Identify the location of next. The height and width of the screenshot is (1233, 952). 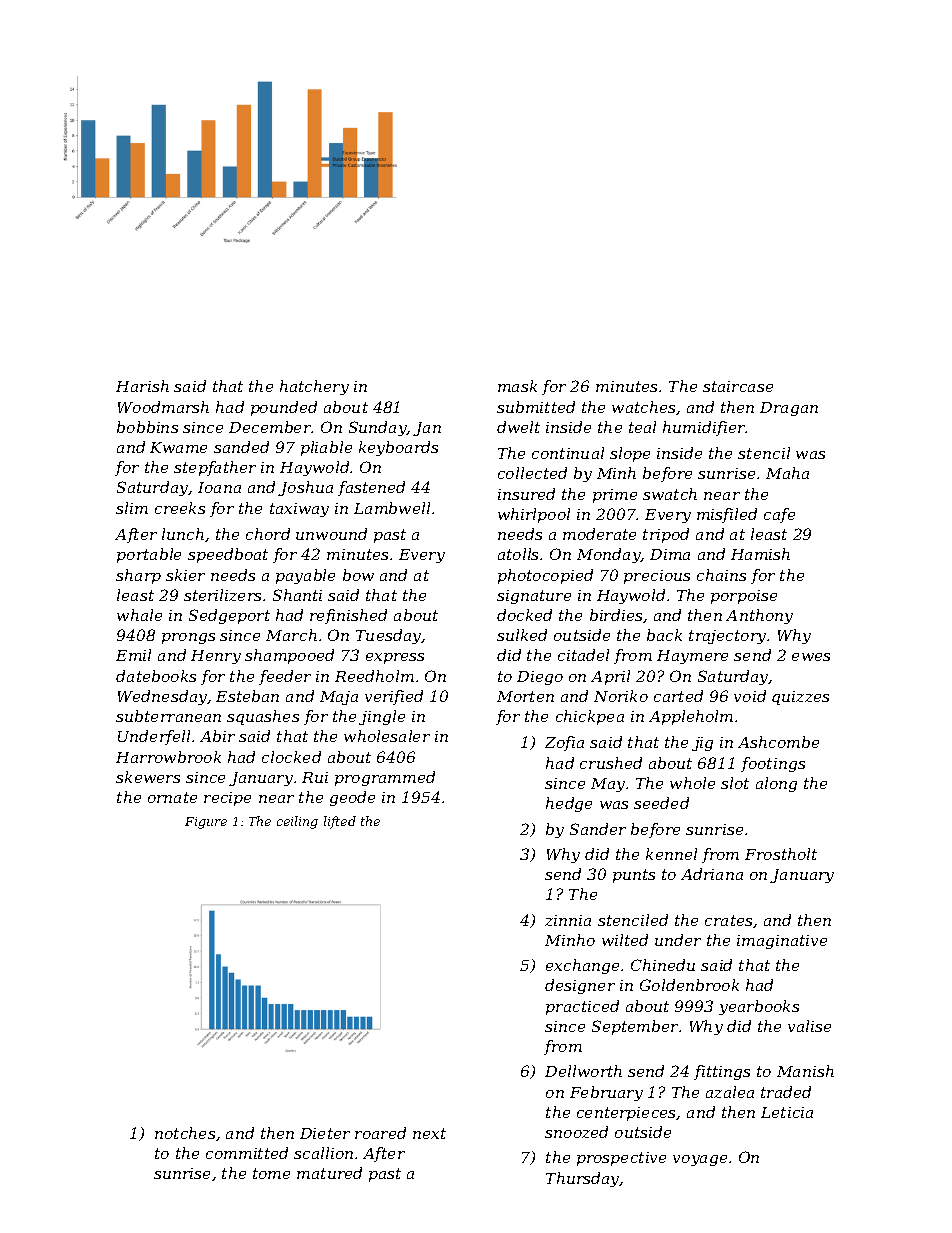
(429, 1133).
